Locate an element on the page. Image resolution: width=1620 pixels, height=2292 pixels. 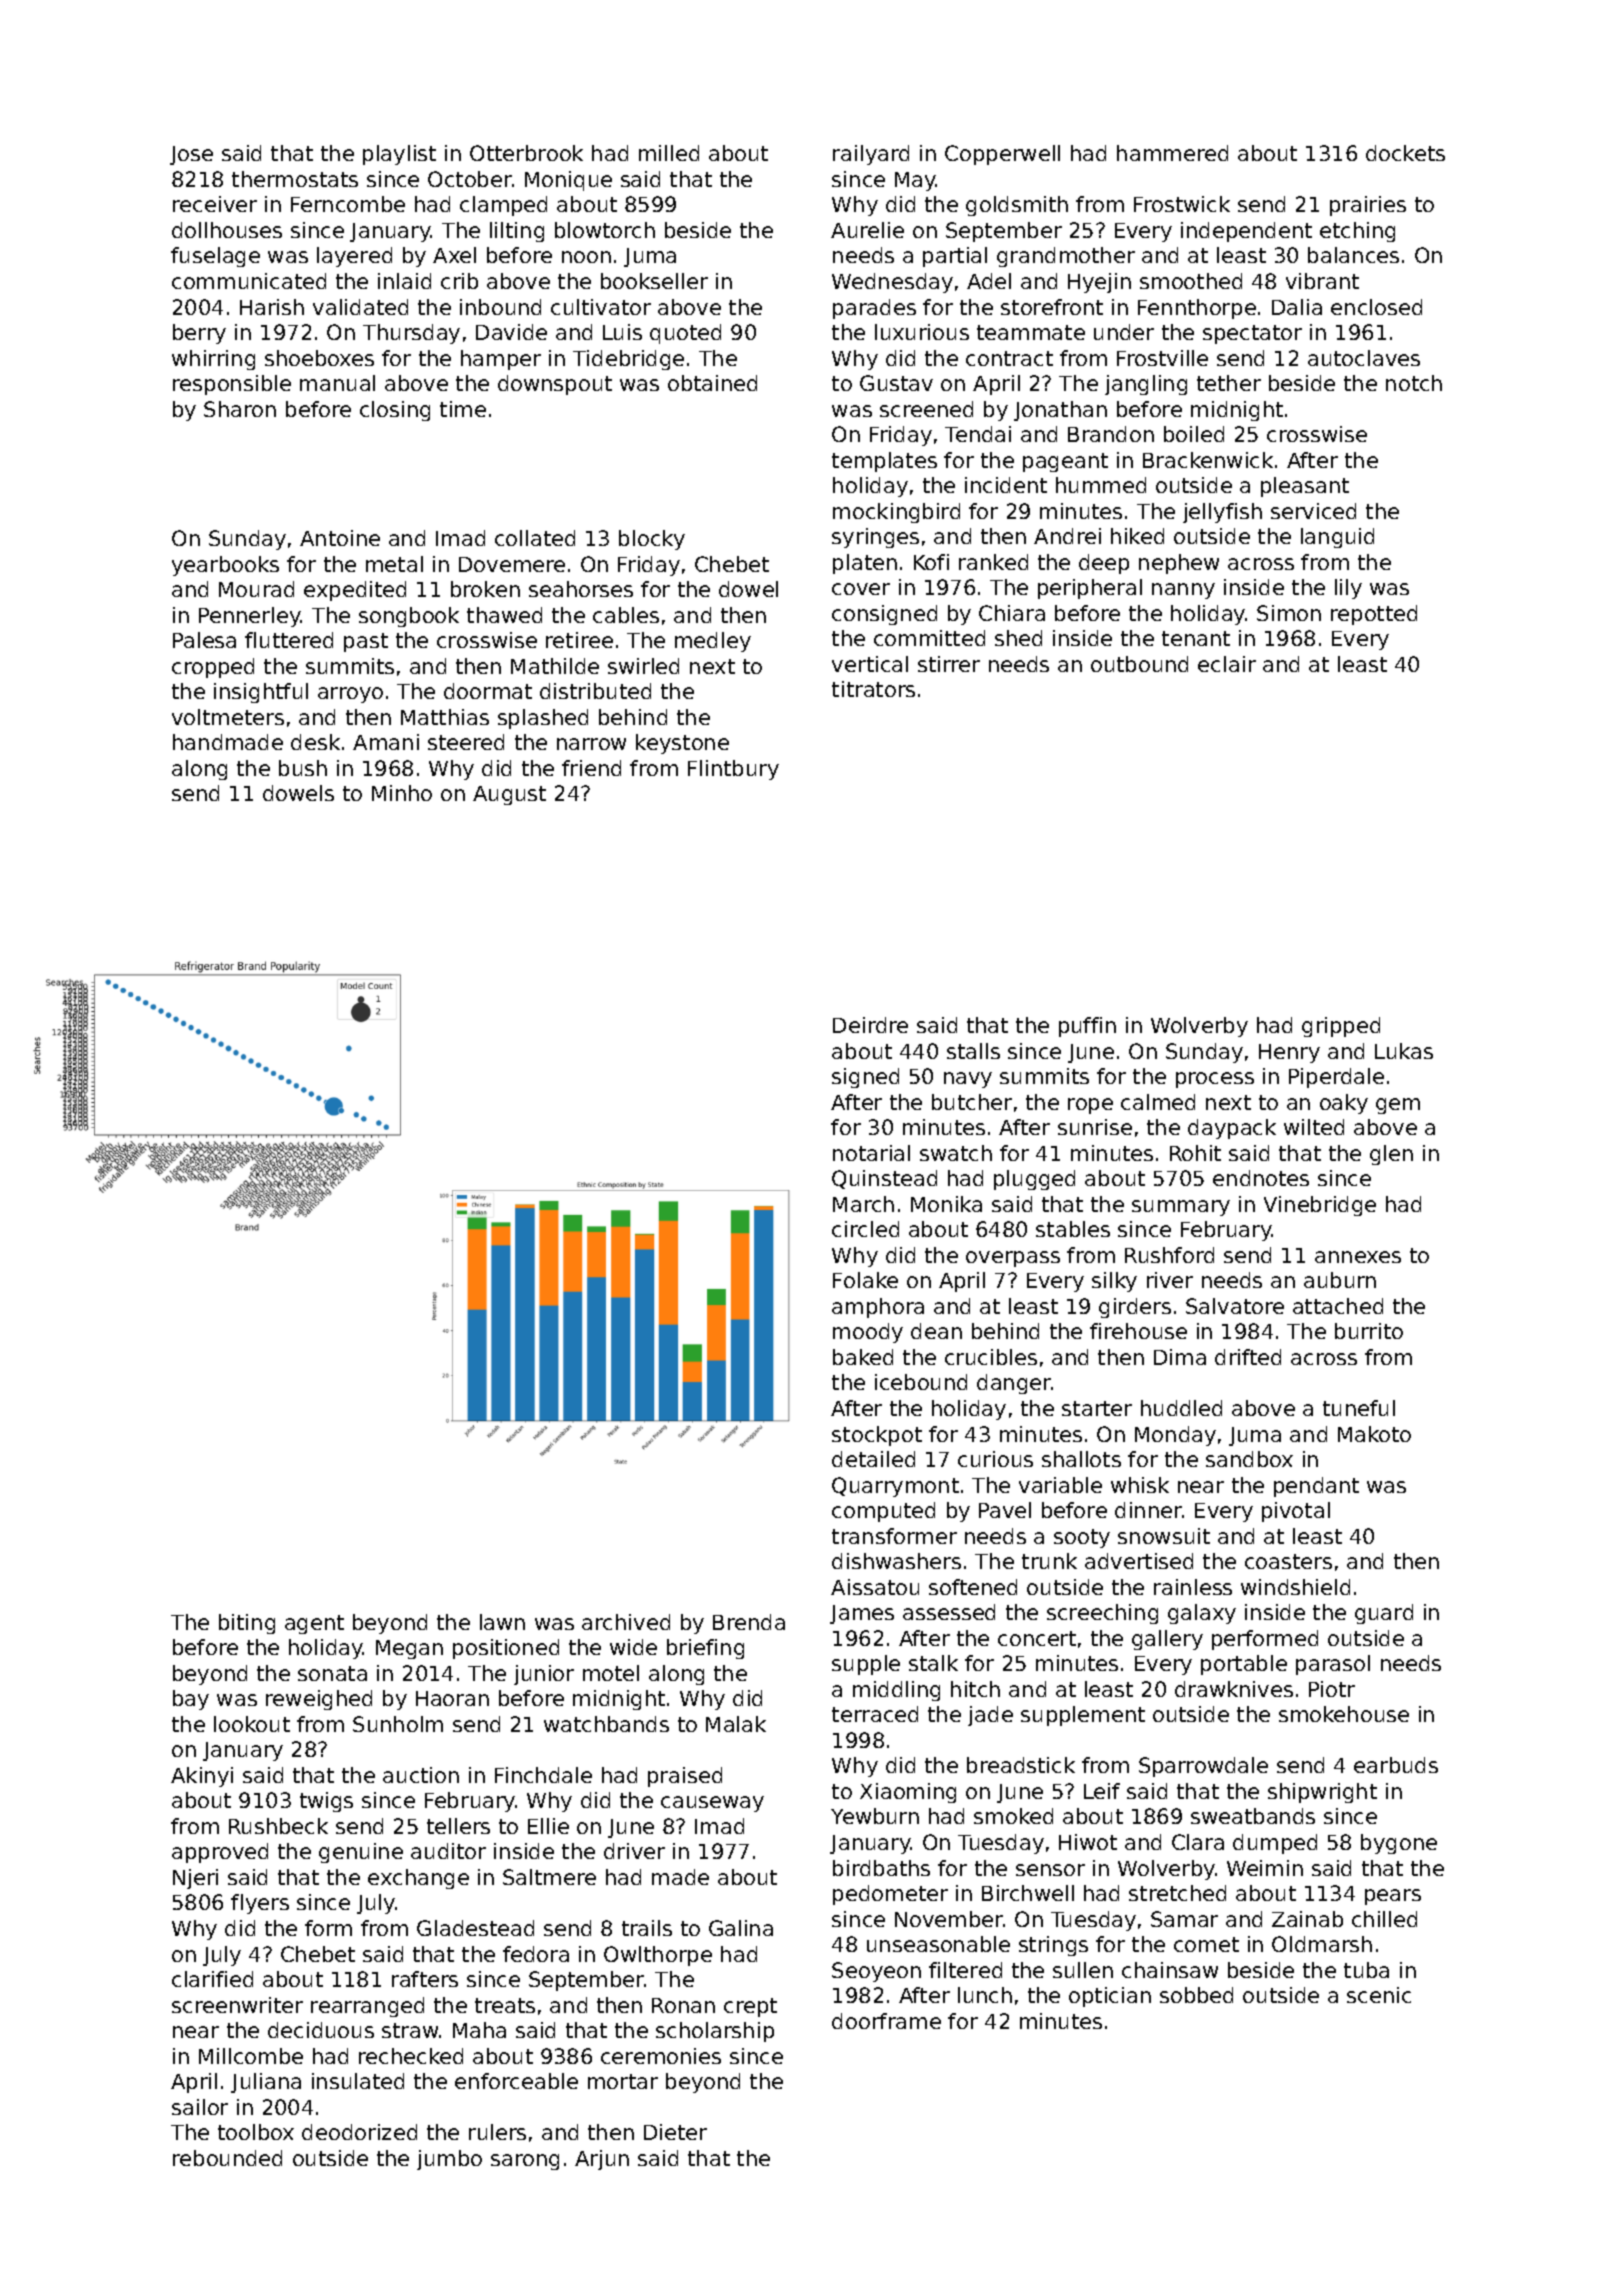
Rushbeck is located at coordinates (278, 1826).
